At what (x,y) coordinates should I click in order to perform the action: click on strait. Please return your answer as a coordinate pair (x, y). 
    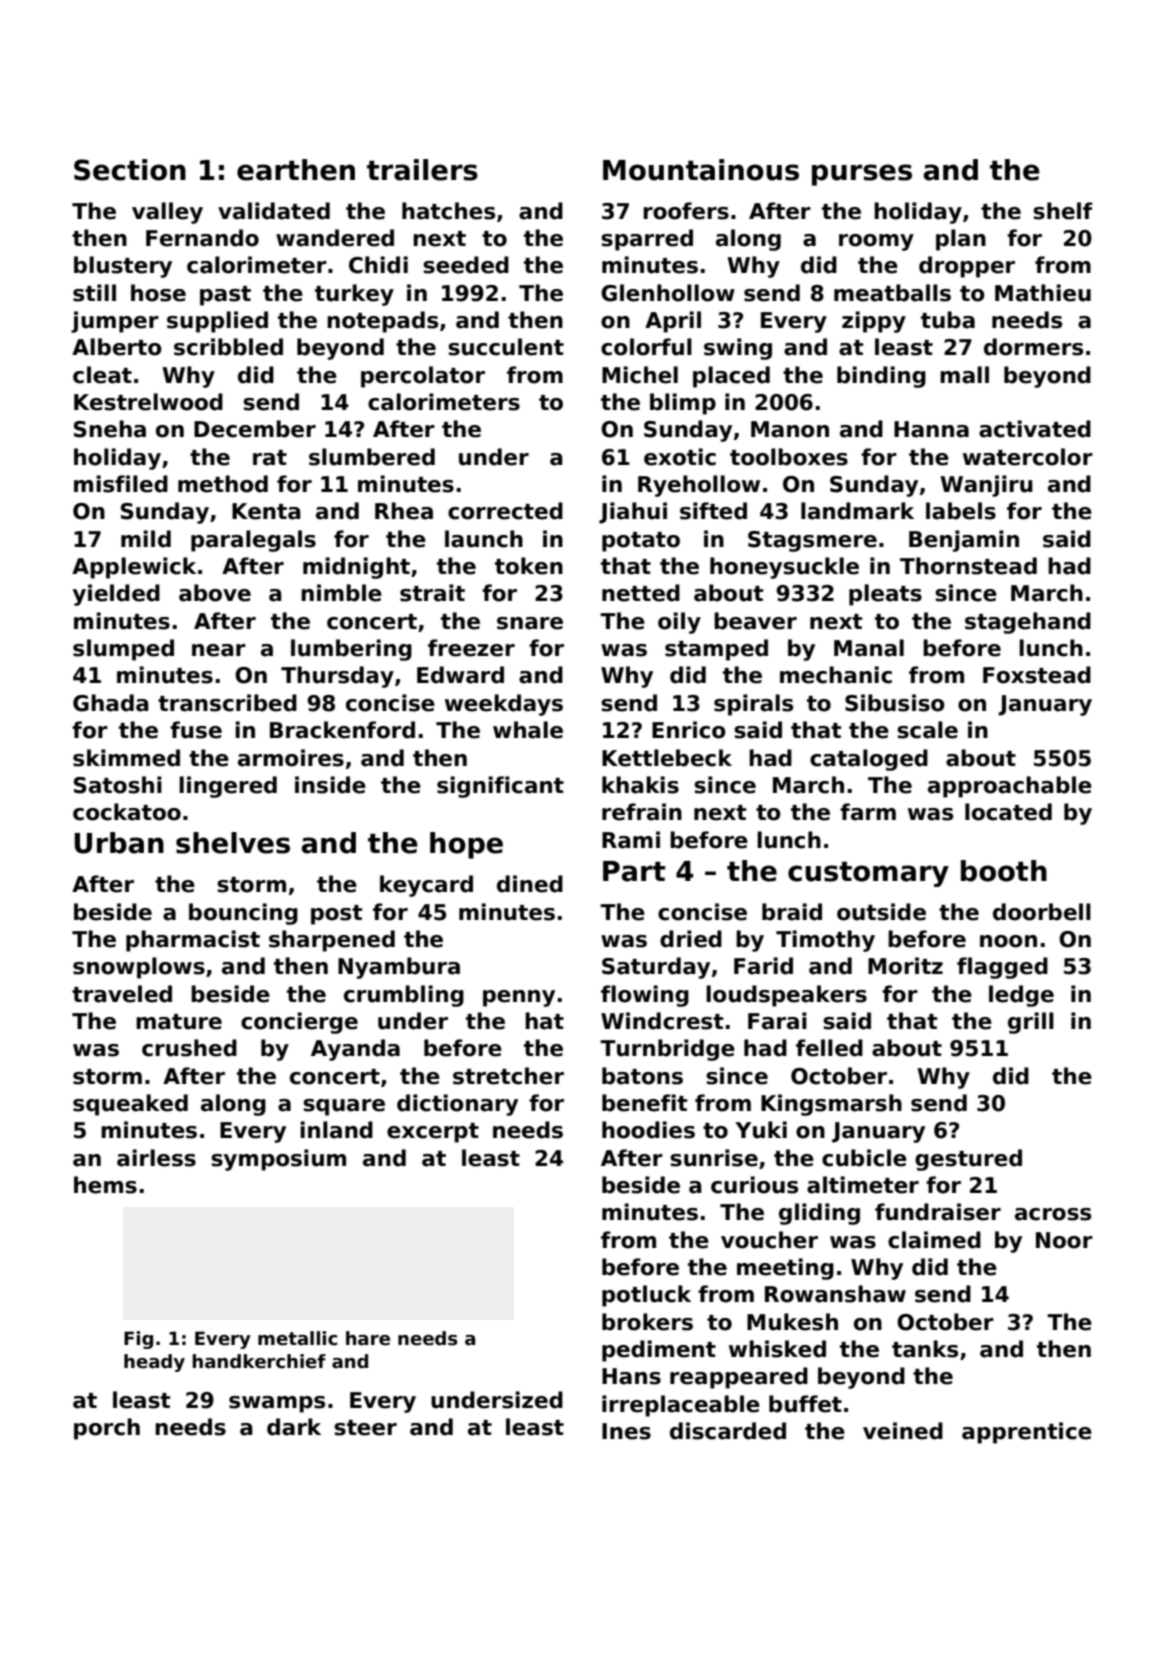
    Looking at the image, I should click on (432, 593).
